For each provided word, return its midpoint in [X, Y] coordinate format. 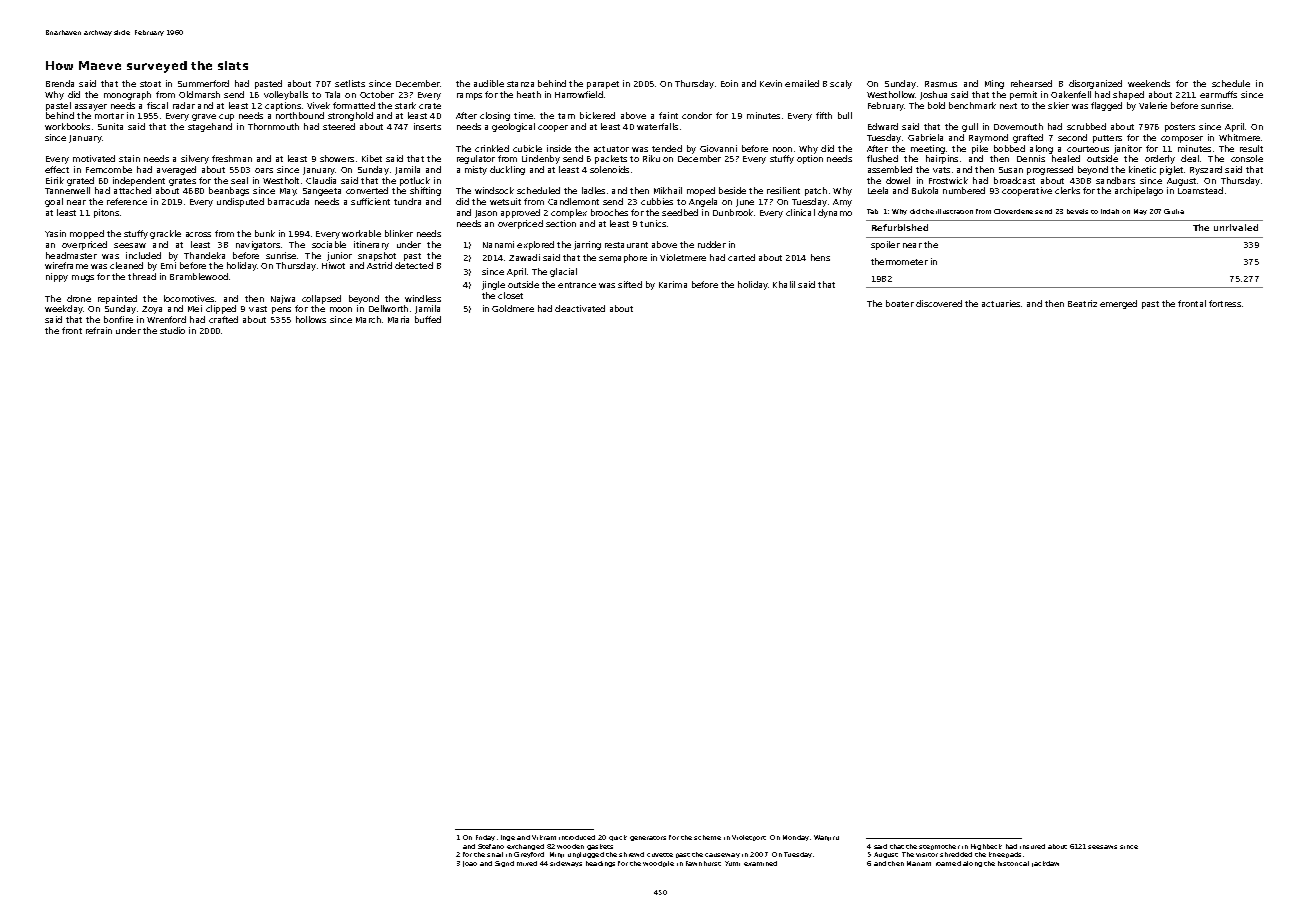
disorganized [1095, 84]
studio [172, 330]
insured [1032, 846]
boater [900, 303]
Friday [485, 838]
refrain [99, 330]
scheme [707, 837]
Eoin [729, 83]
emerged [1118, 304]
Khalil [784, 284]
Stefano [491, 846]
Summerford [203, 83]
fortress [1225, 303]
